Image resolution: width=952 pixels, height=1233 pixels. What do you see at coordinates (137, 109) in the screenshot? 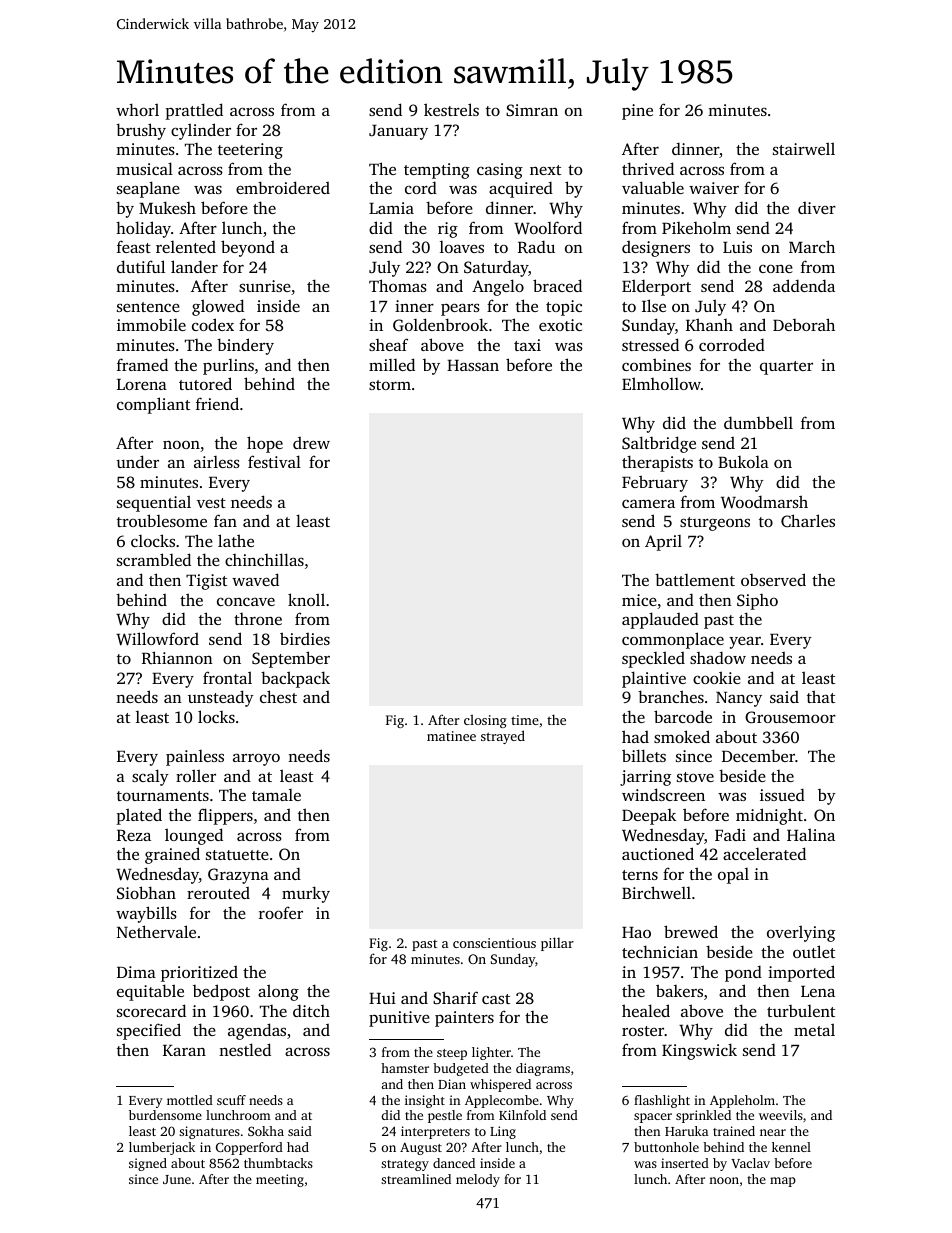
I see `whorl` at bounding box center [137, 109].
